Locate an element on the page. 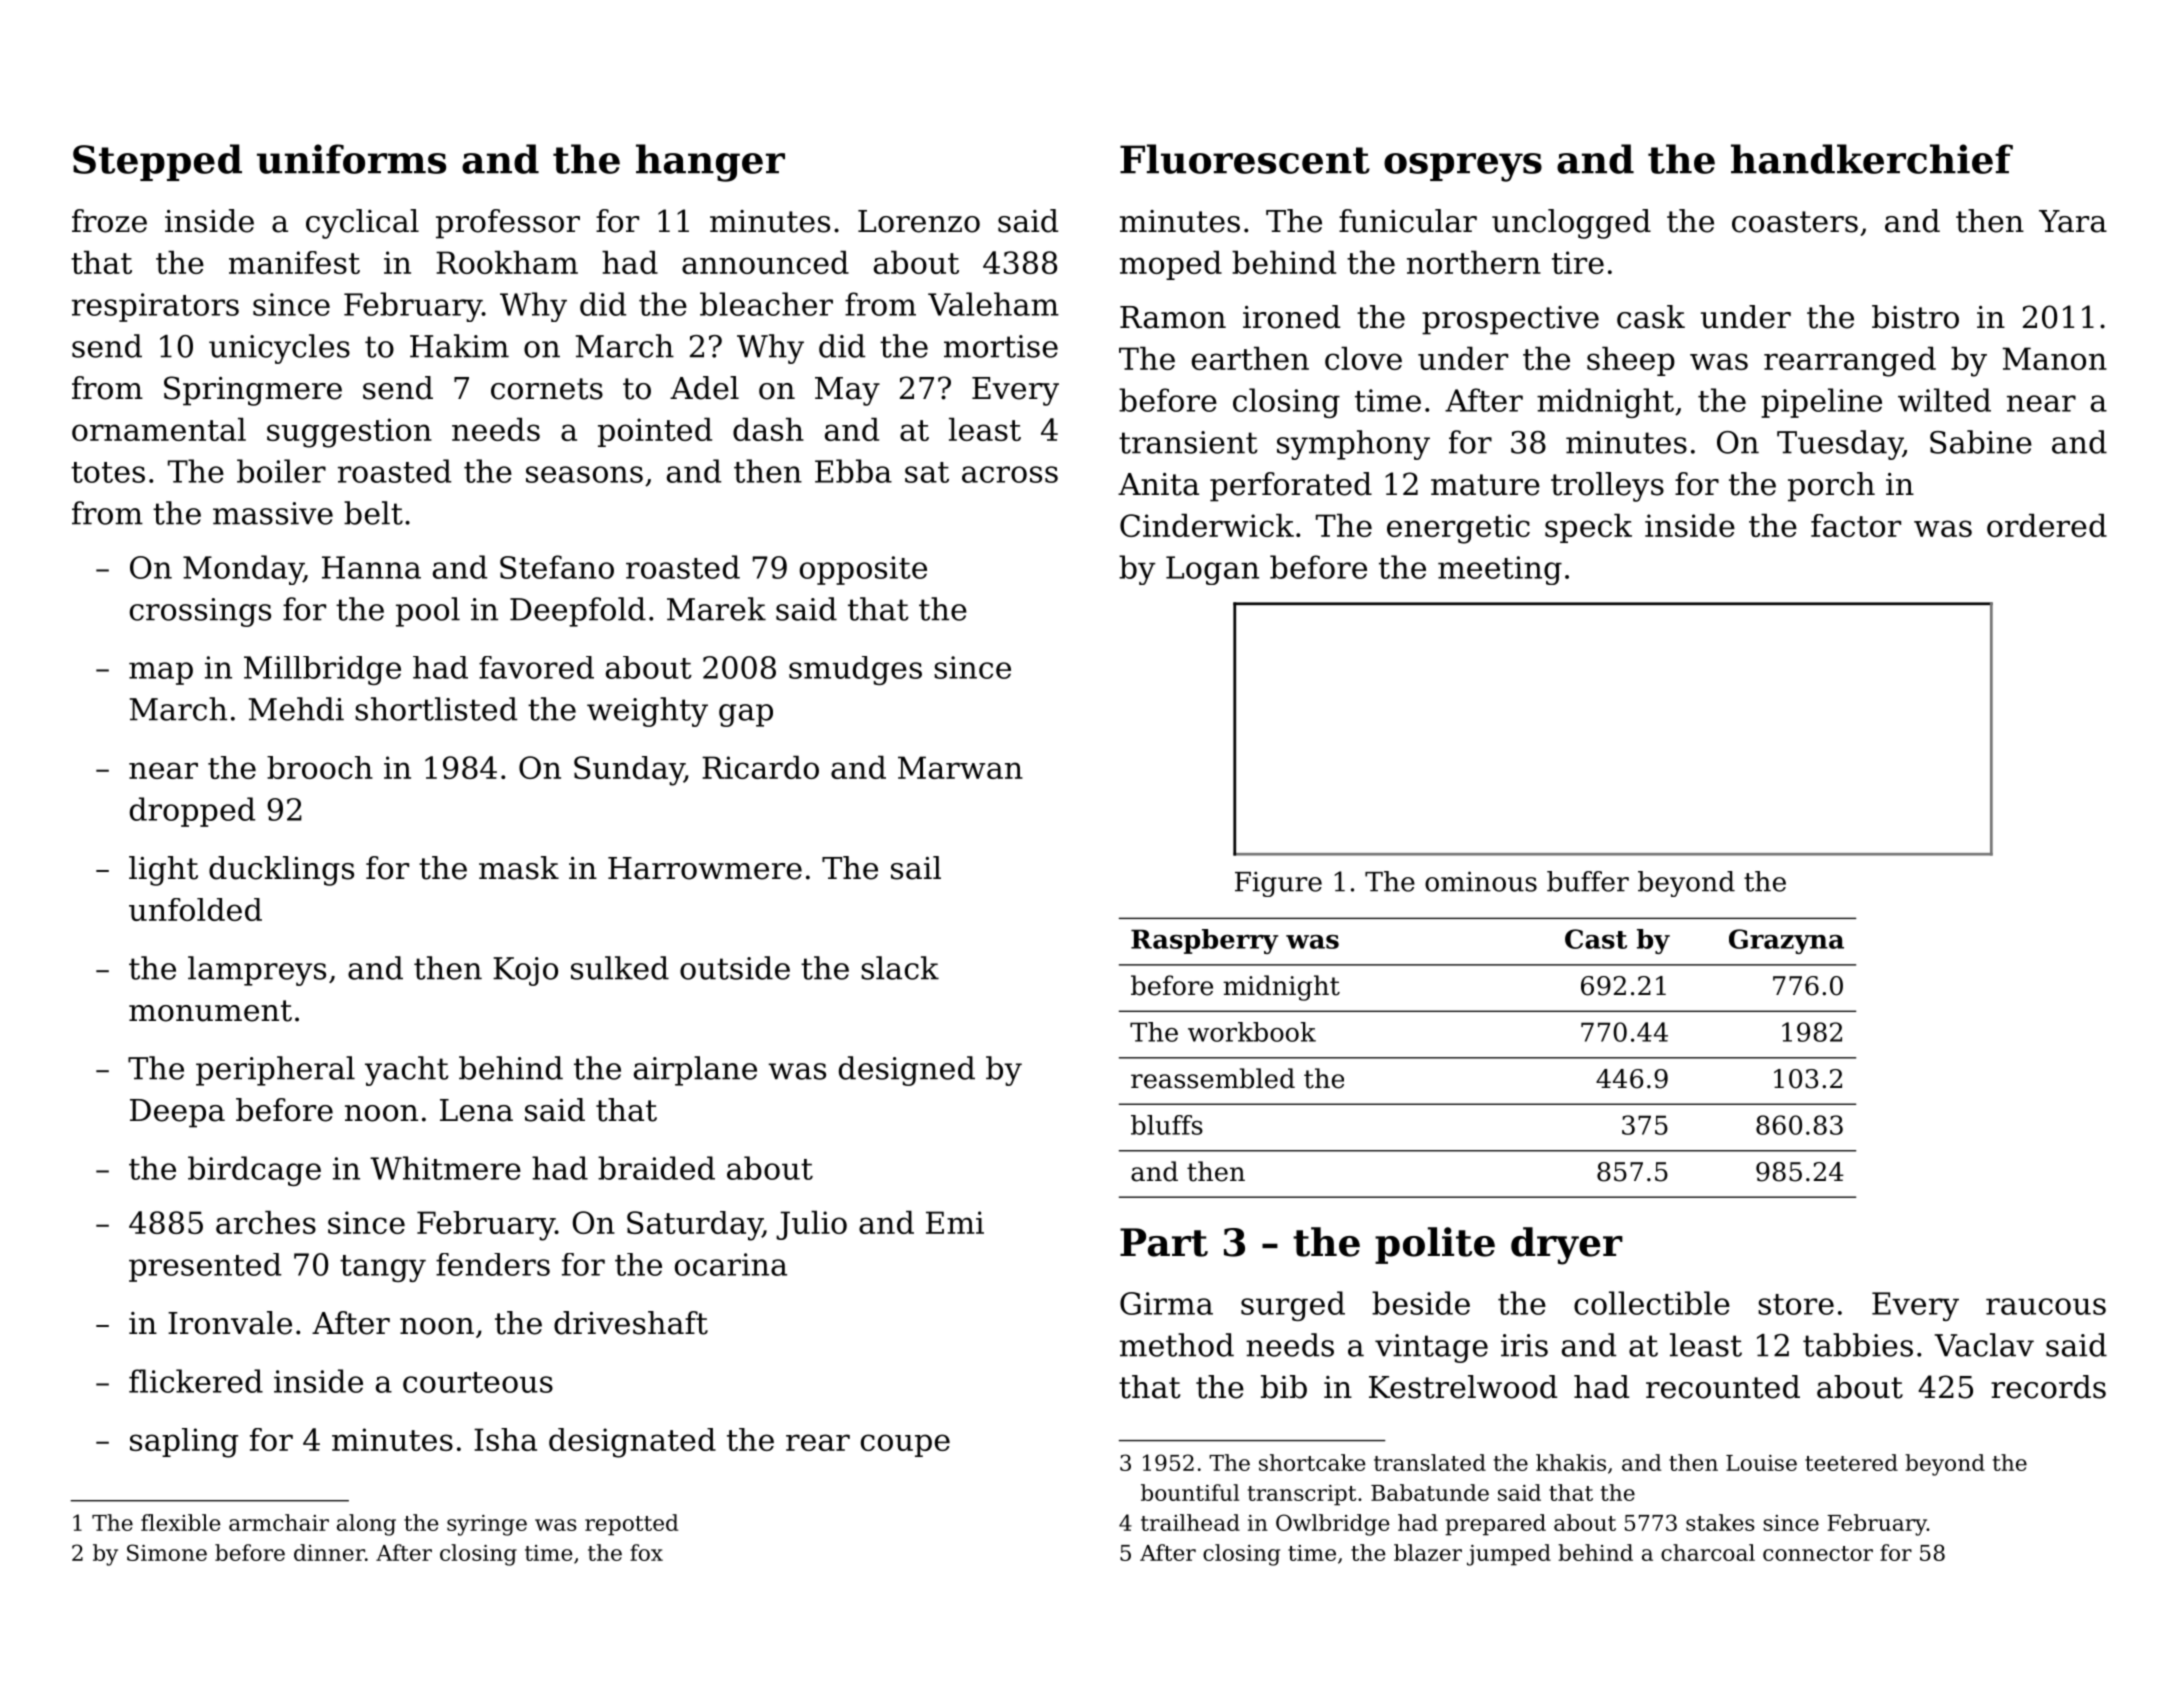  presented is located at coordinates (205, 1267).
